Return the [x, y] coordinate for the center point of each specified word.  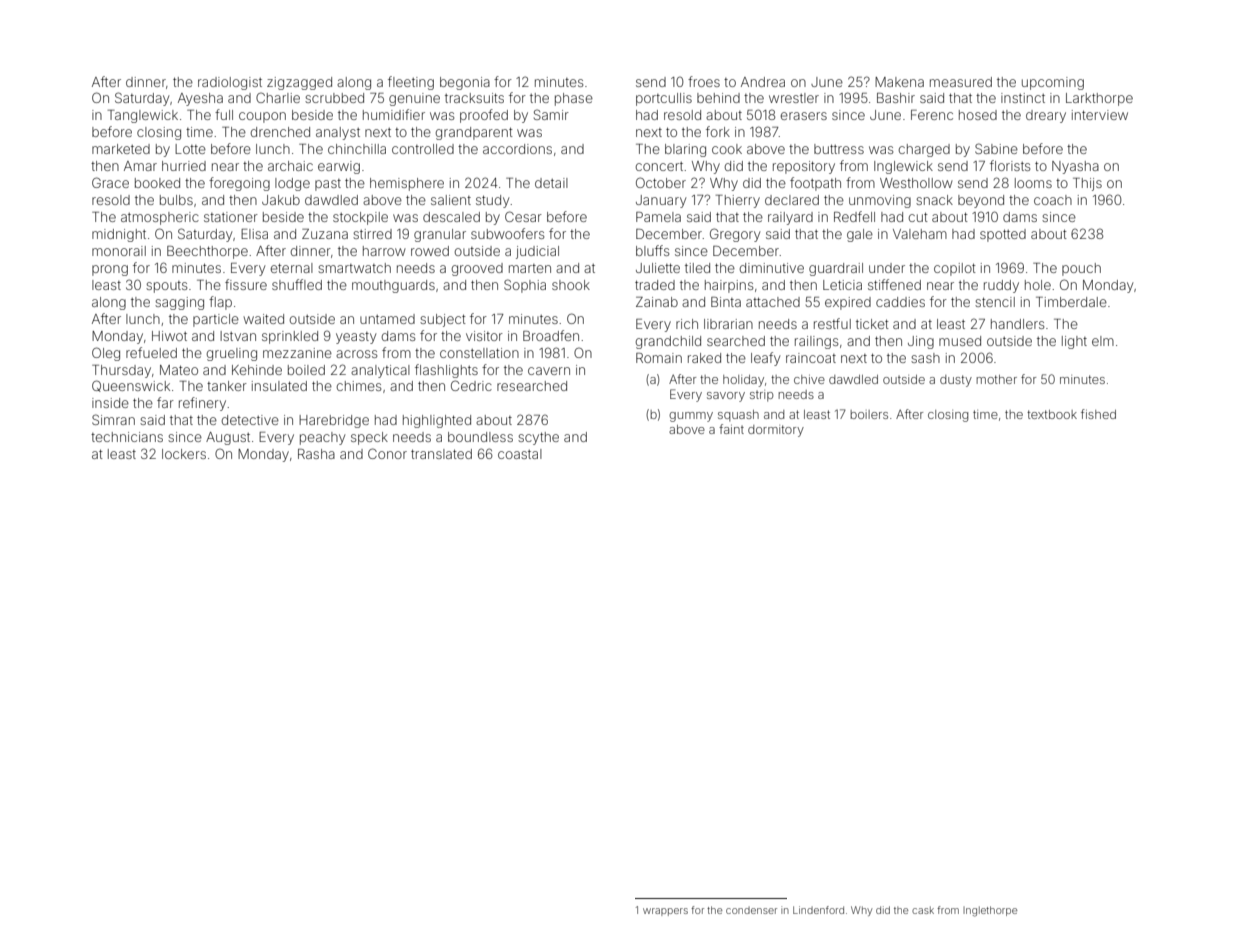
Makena [899, 82]
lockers [184, 454]
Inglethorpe [990, 911]
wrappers [665, 912]
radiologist [230, 83]
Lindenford [818, 910]
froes [704, 81]
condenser [751, 910]
